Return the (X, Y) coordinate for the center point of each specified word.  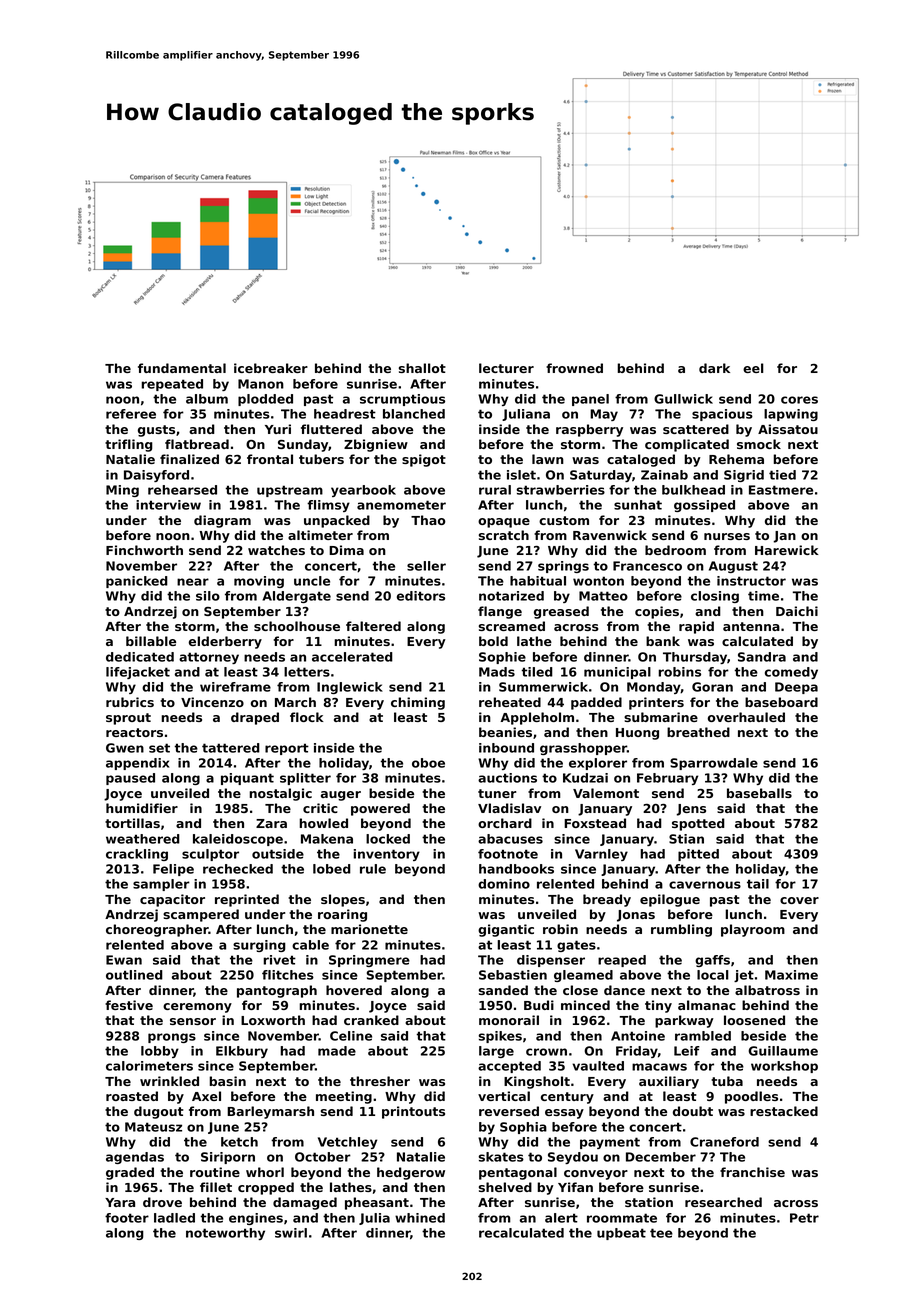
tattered (231, 748)
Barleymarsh (270, 1112)
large (496, 1052)
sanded (503, 990)
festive (129, 1005)
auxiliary (669, 1082)
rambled (703, 1036)
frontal (270, 459)
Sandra (762, 657)
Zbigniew (376, 445)
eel (753, 368)
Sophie (502, 658)
